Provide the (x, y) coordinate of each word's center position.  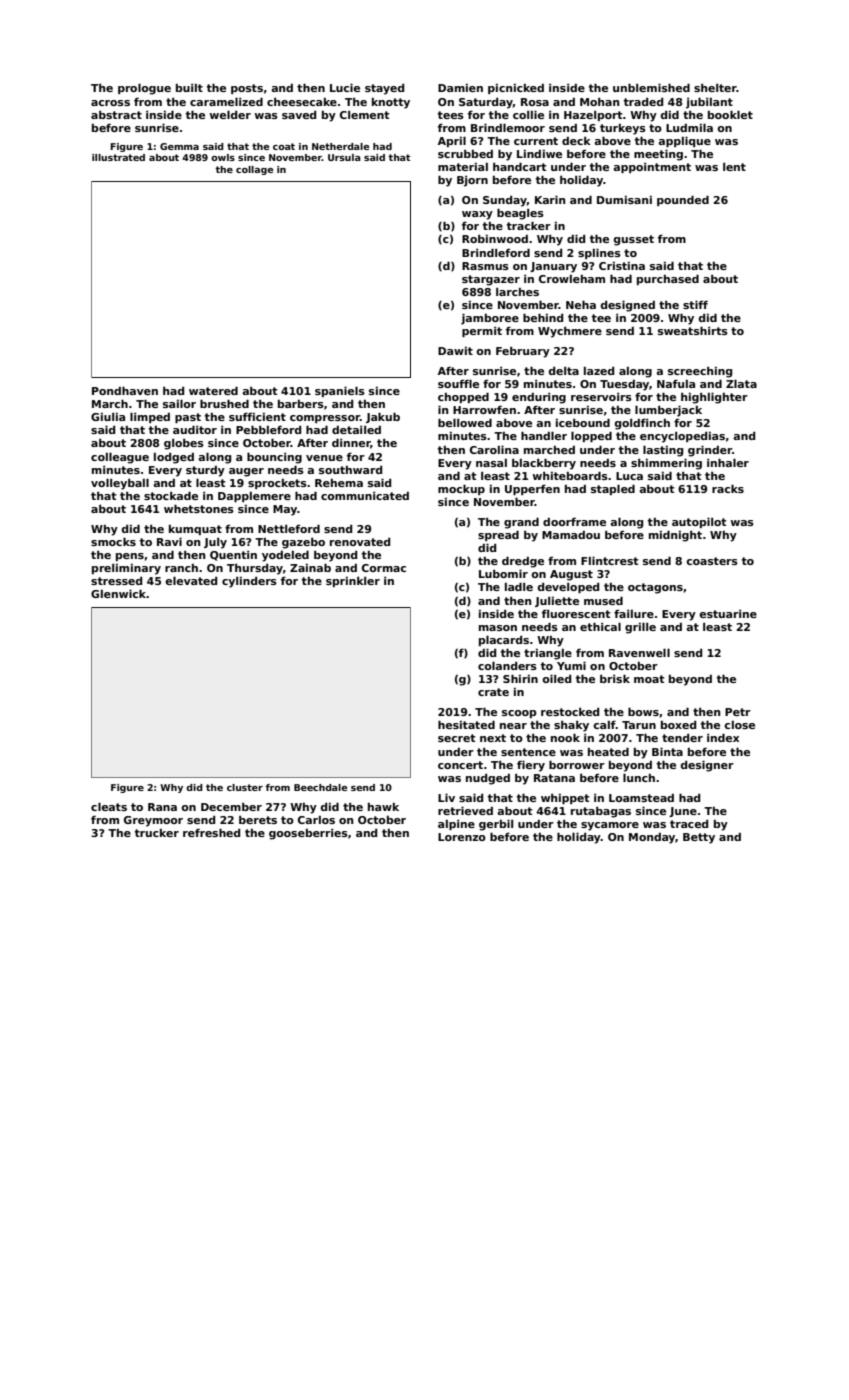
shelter (715, 88)
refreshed (211, 832)
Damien (460, 88)
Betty (699, 838)
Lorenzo (462, 837)
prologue (144, 89)
